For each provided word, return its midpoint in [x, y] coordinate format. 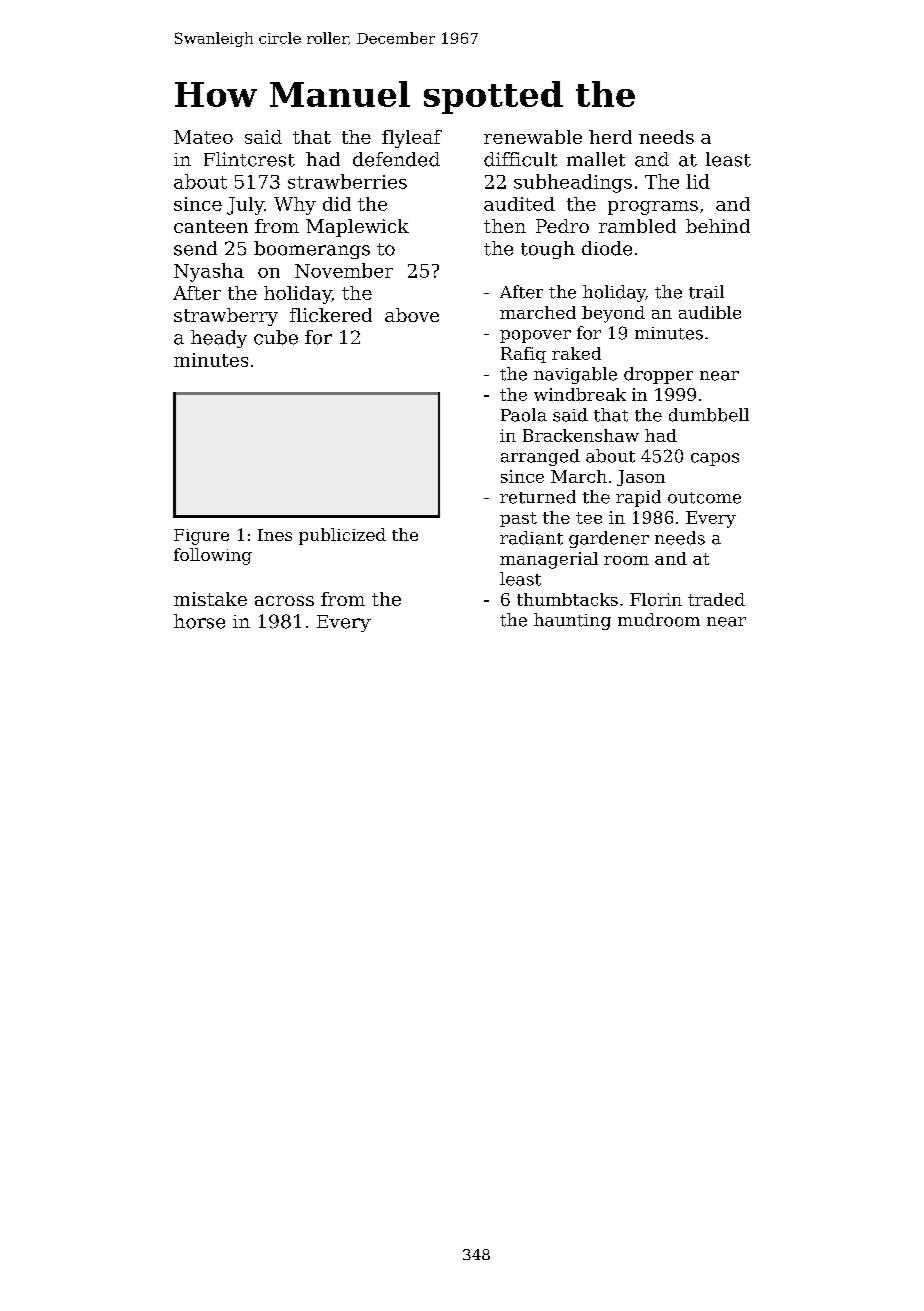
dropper [658, 375]
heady [219, 339]
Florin [656, 599]
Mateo [203, 137]
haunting [572, 621]
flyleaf [412, 139]
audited [519, 204]
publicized [342, 536]
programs [653, 208]
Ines [275, 535]
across [284, 601]
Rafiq [523, 355]
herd [610, 137]
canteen [211, 226]
